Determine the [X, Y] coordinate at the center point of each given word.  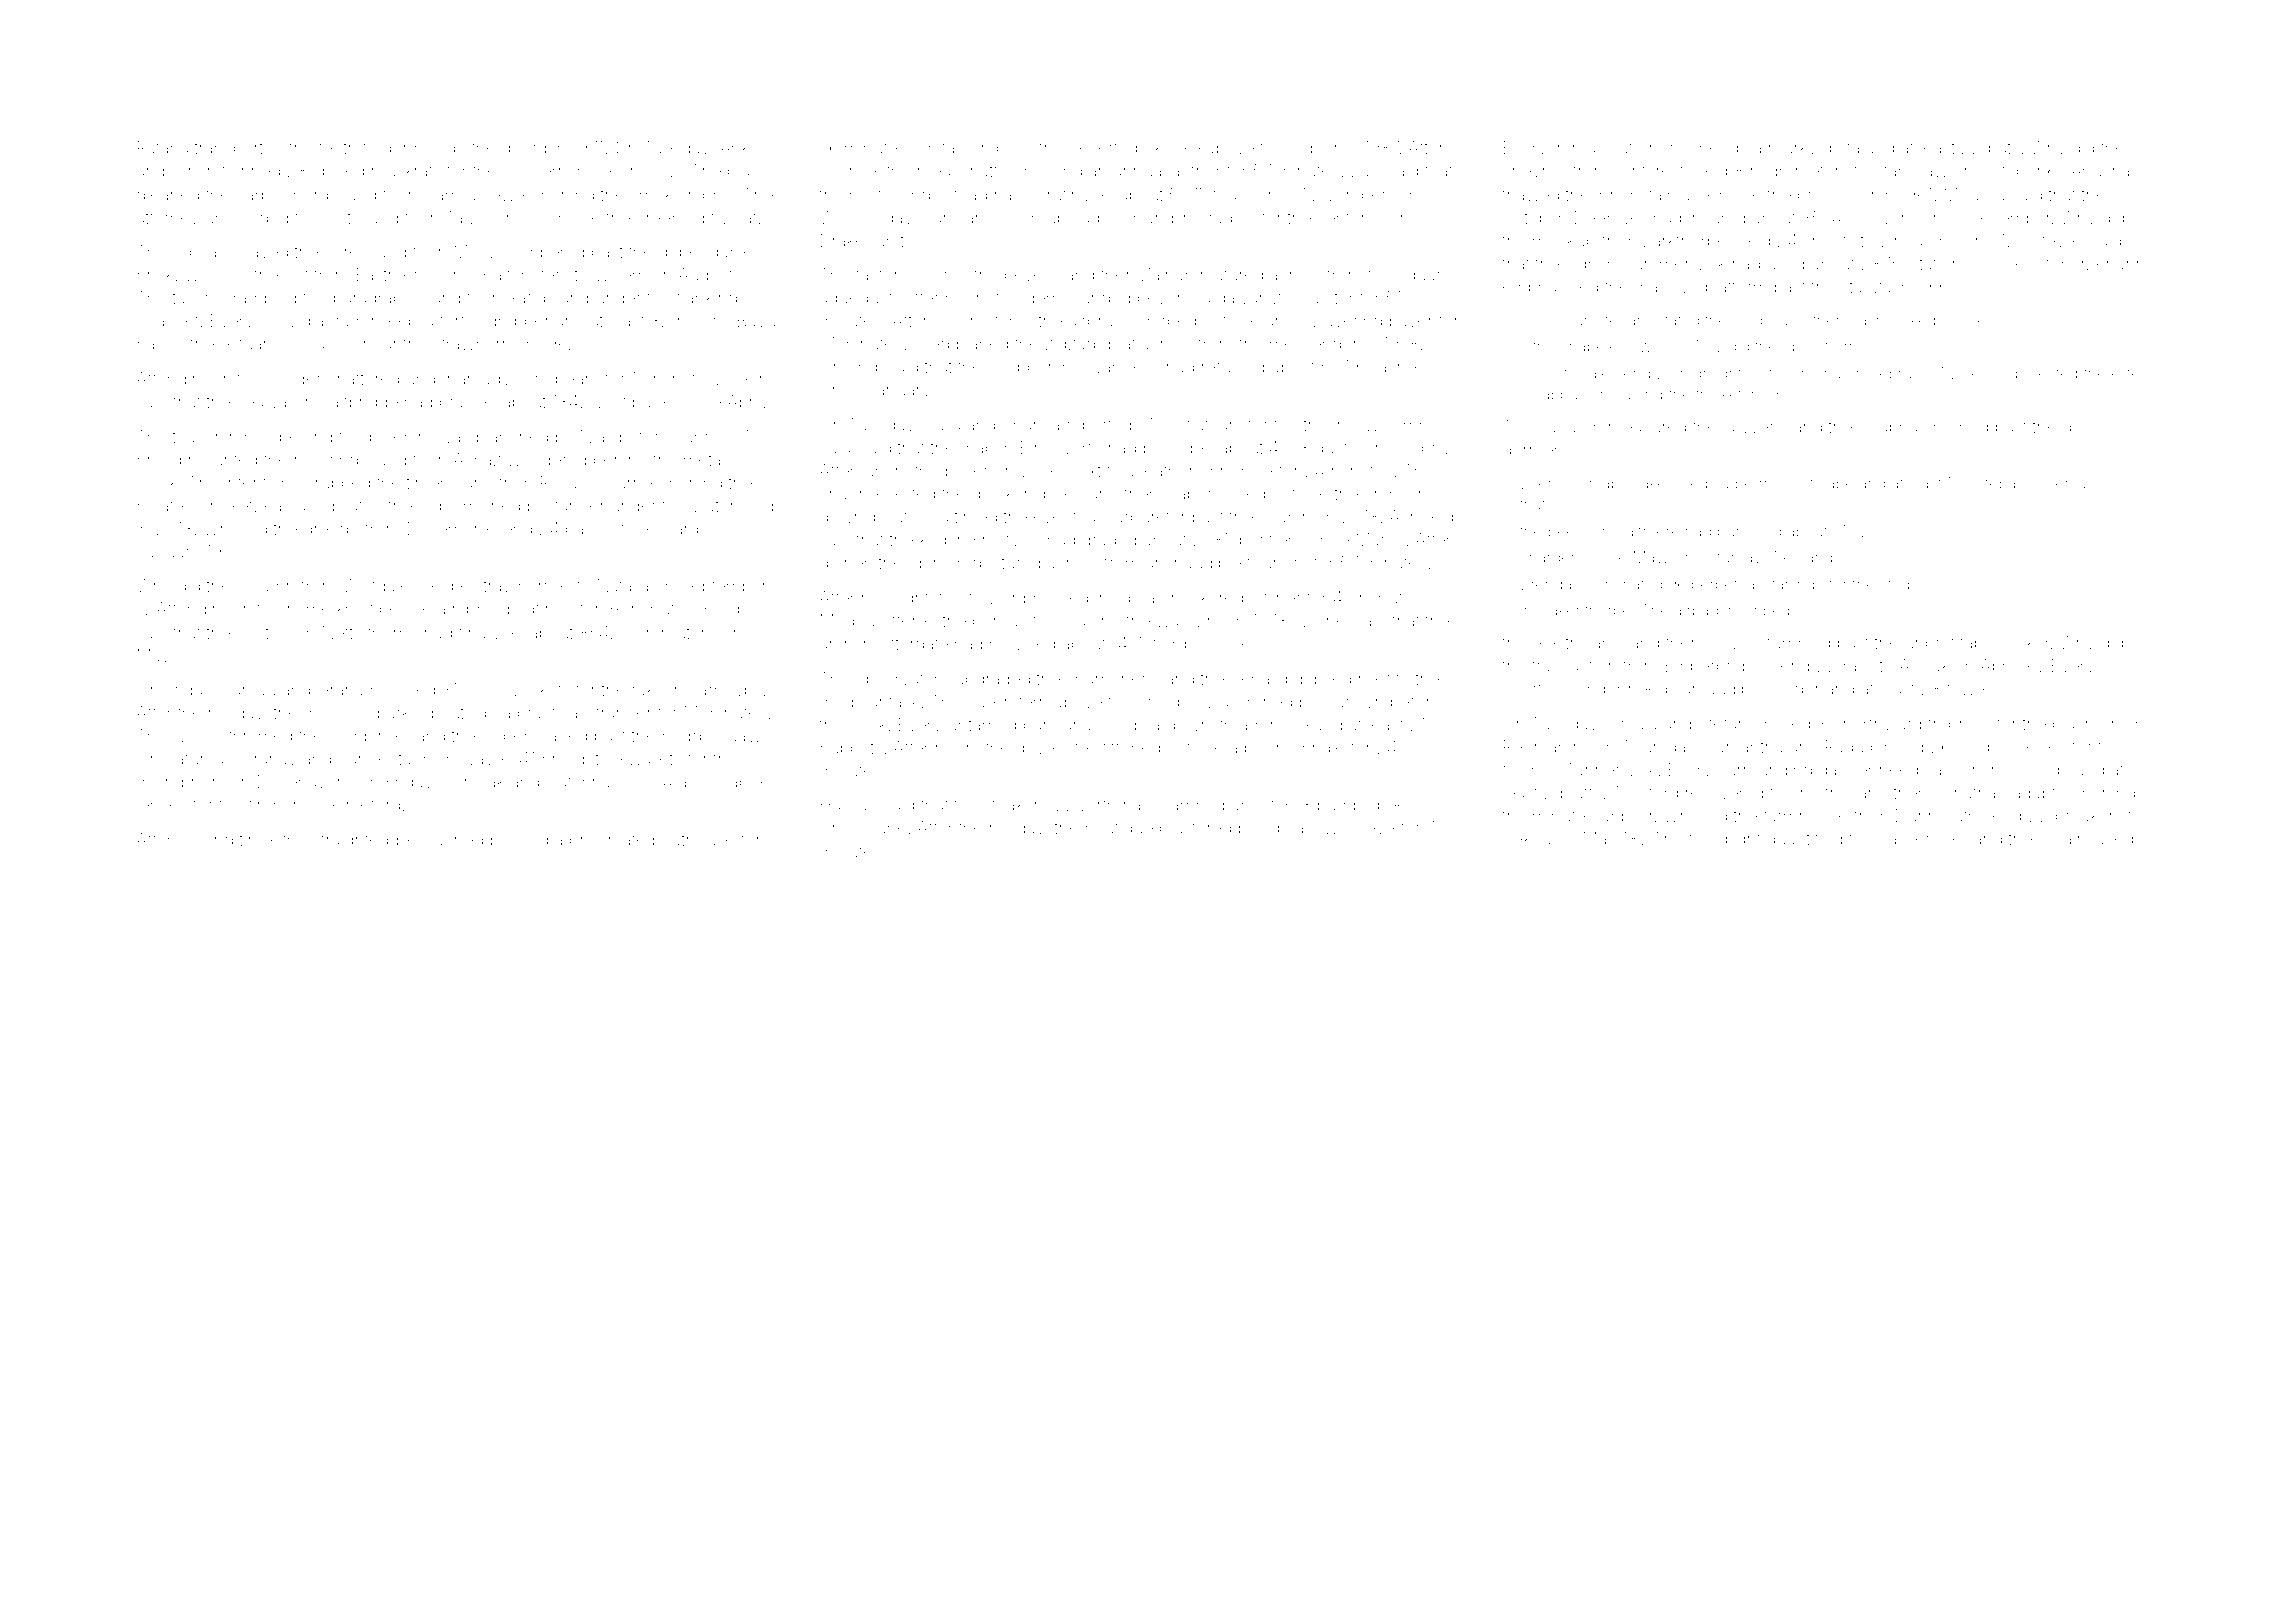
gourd [524, 149]
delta [1841, 147]
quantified [1804, 840]
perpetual [1725, 585]
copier [1314, 149]
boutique [1119, 829]
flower [993, 597]
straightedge [361, 841]
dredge [331, 530]
